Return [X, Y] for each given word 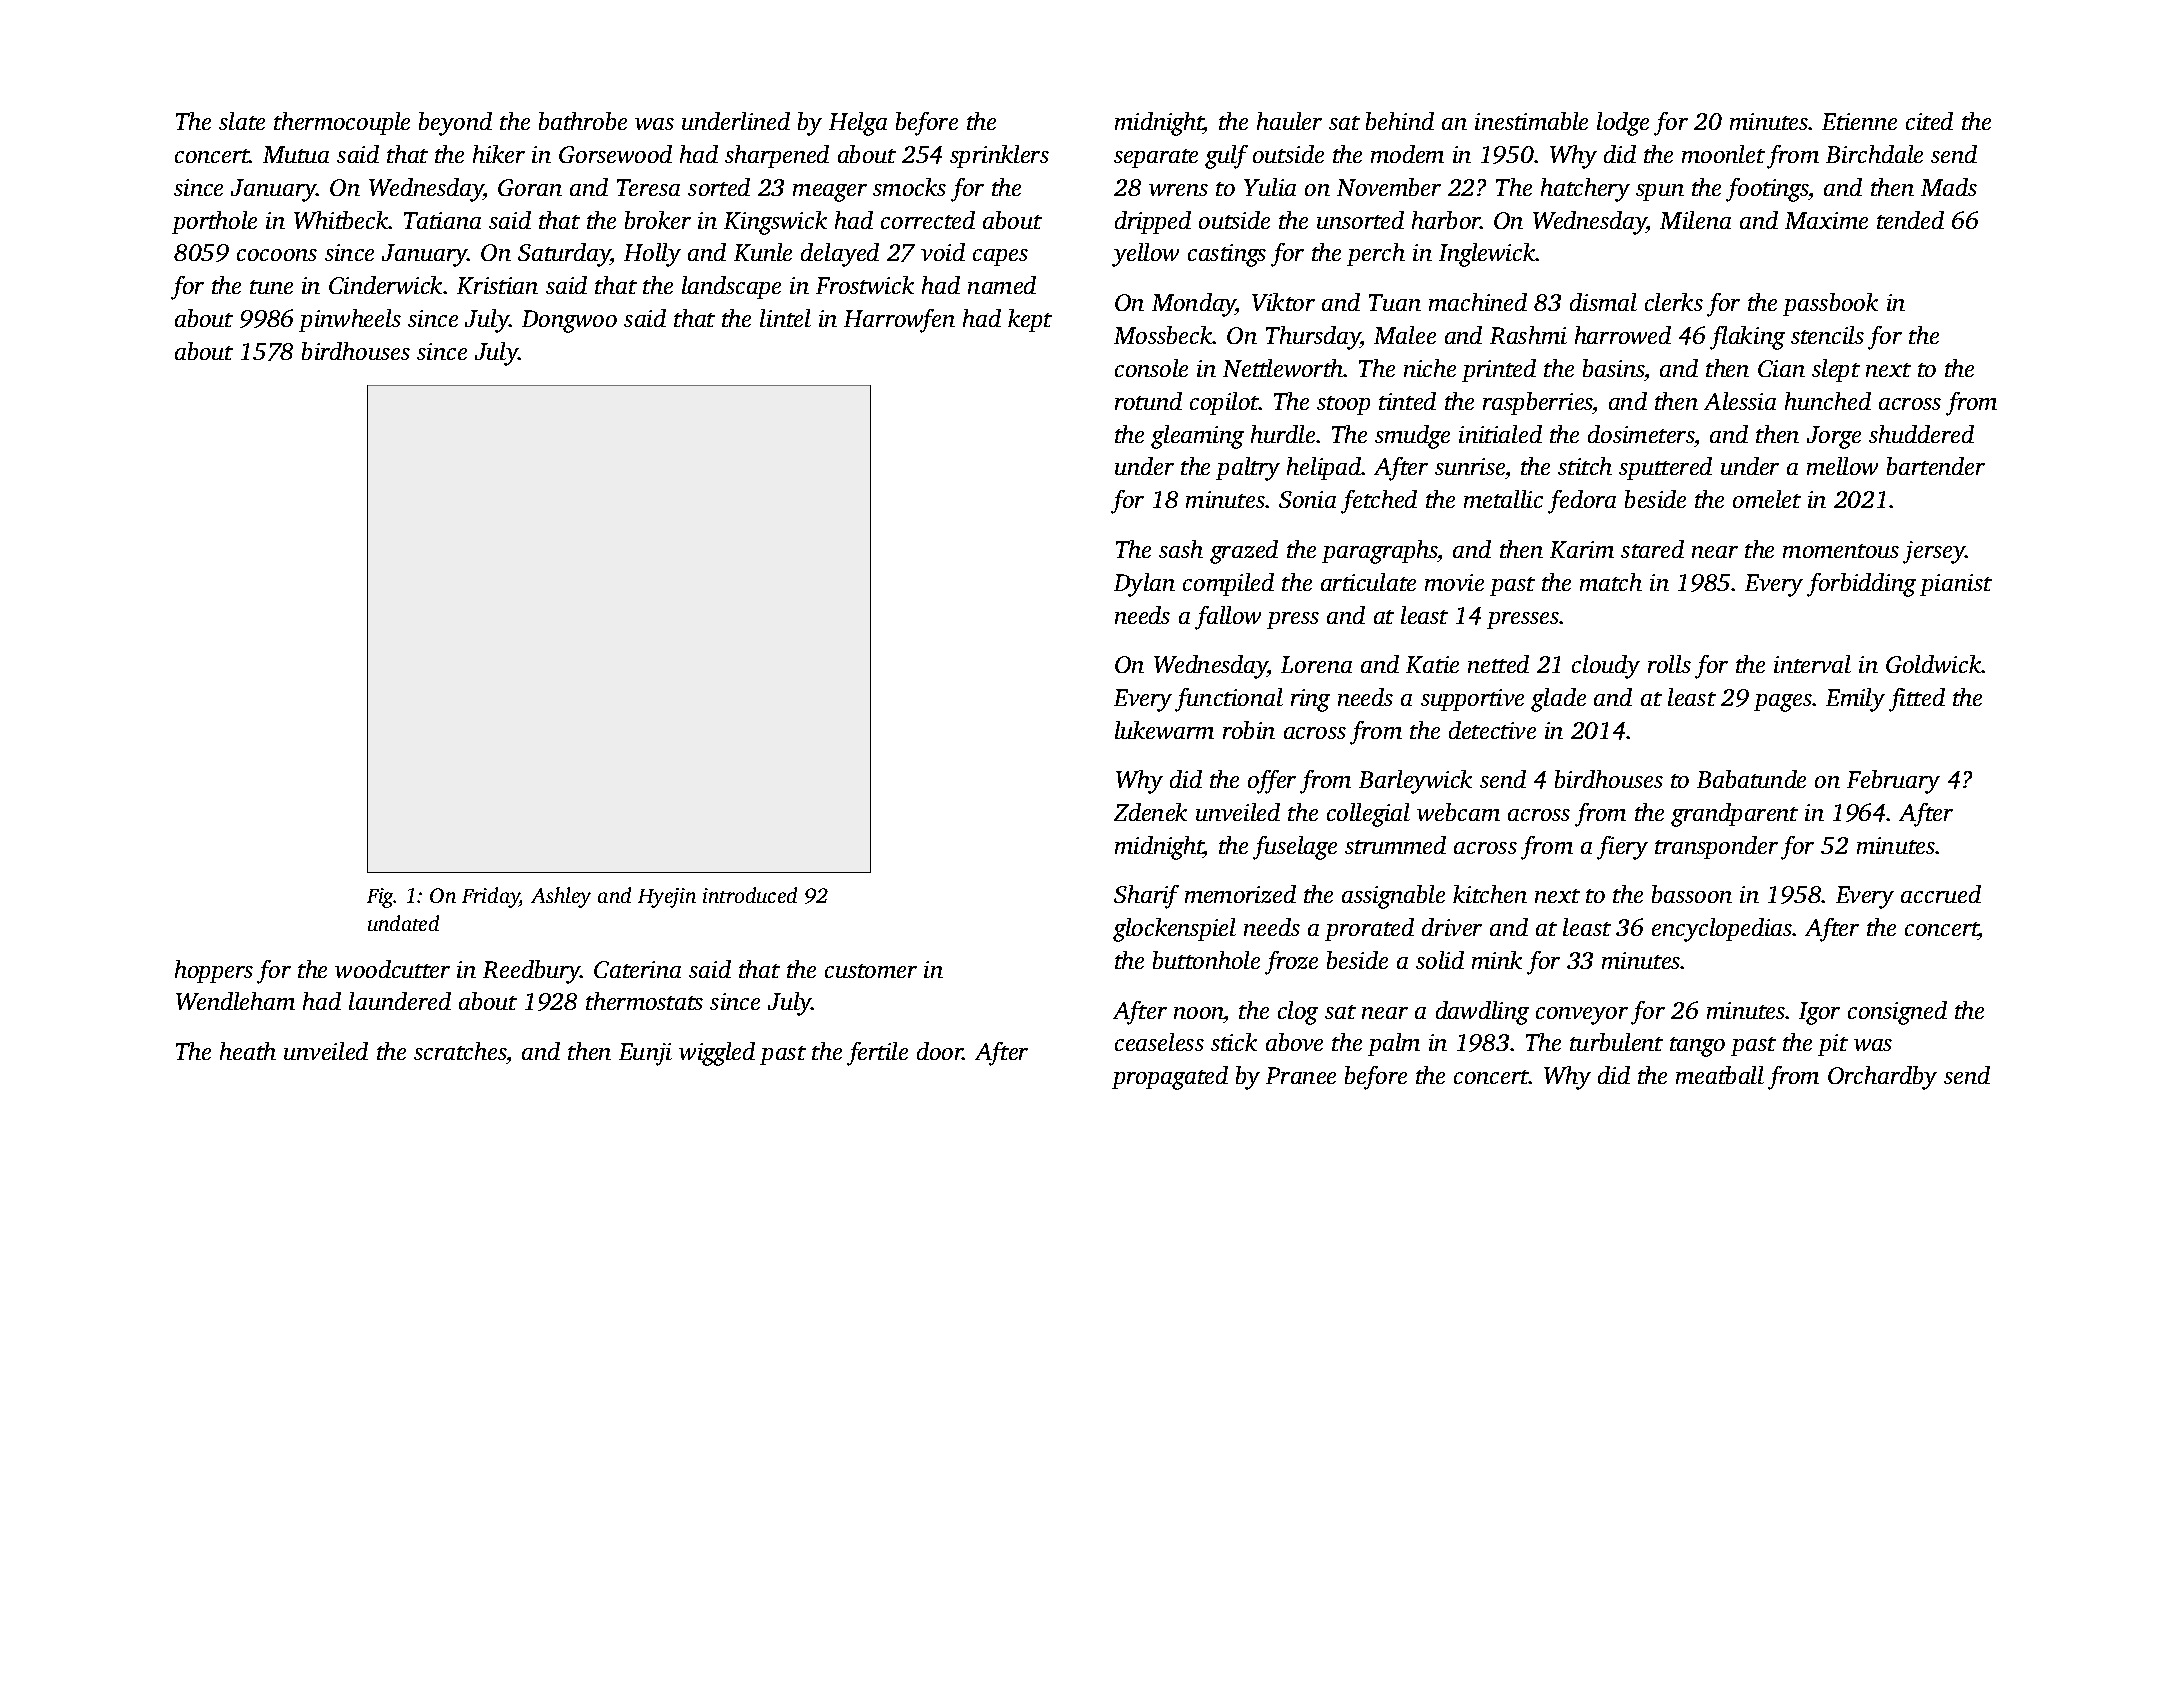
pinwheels [350, 320]
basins [1613, 368]
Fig [380, 898]
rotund [1148, 401]
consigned [1897, 1013]
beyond [455, 124]
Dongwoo [569, 321]
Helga [858, 124]
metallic [1503, 499]
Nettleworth [1283, 368]
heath [248, 1051]
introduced [750, 895]
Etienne [1859, 121]
